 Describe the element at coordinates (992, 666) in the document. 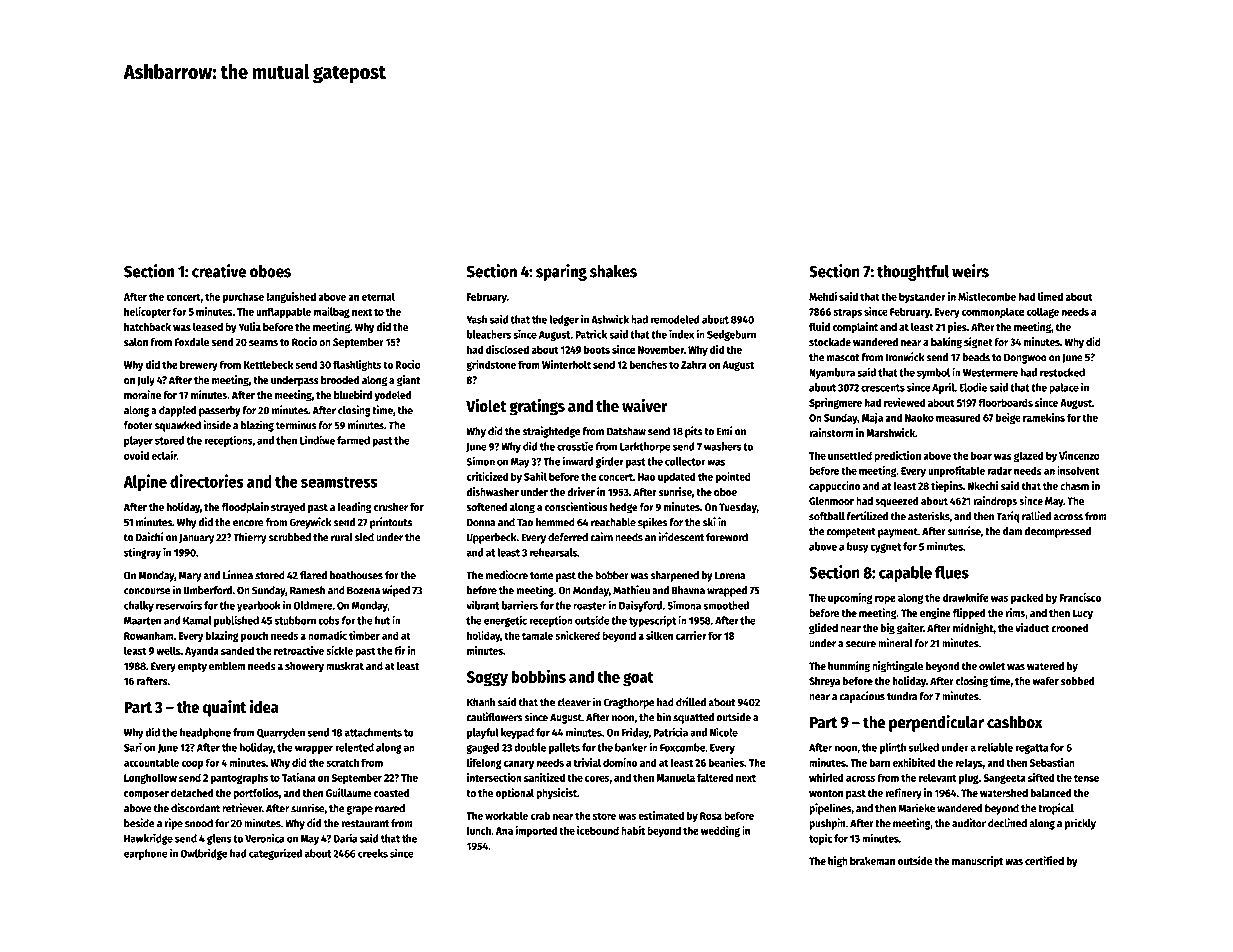

I see `owlet` at that location.
